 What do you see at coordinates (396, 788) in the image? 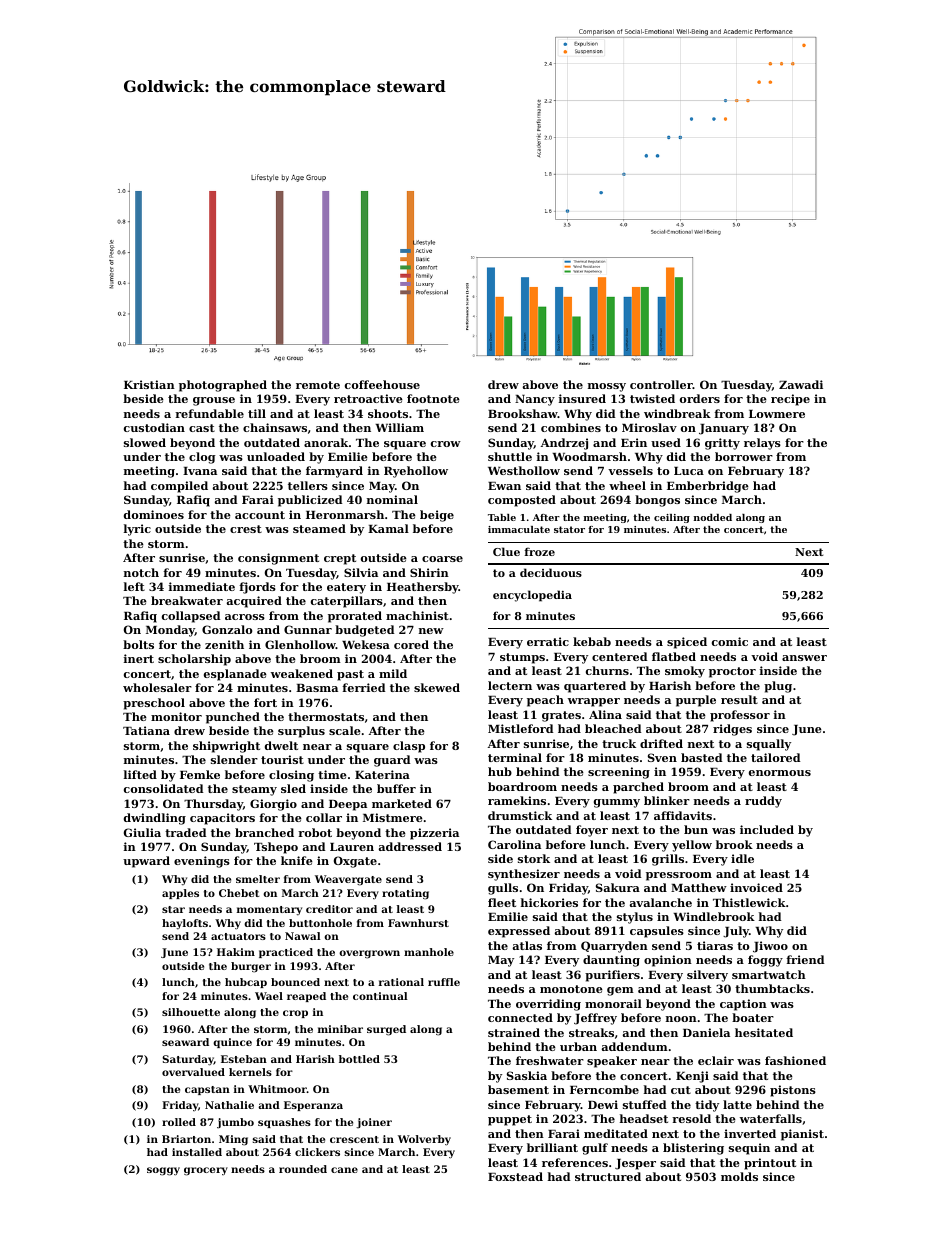
I see `buffer` at bounding box center [396, 788].
